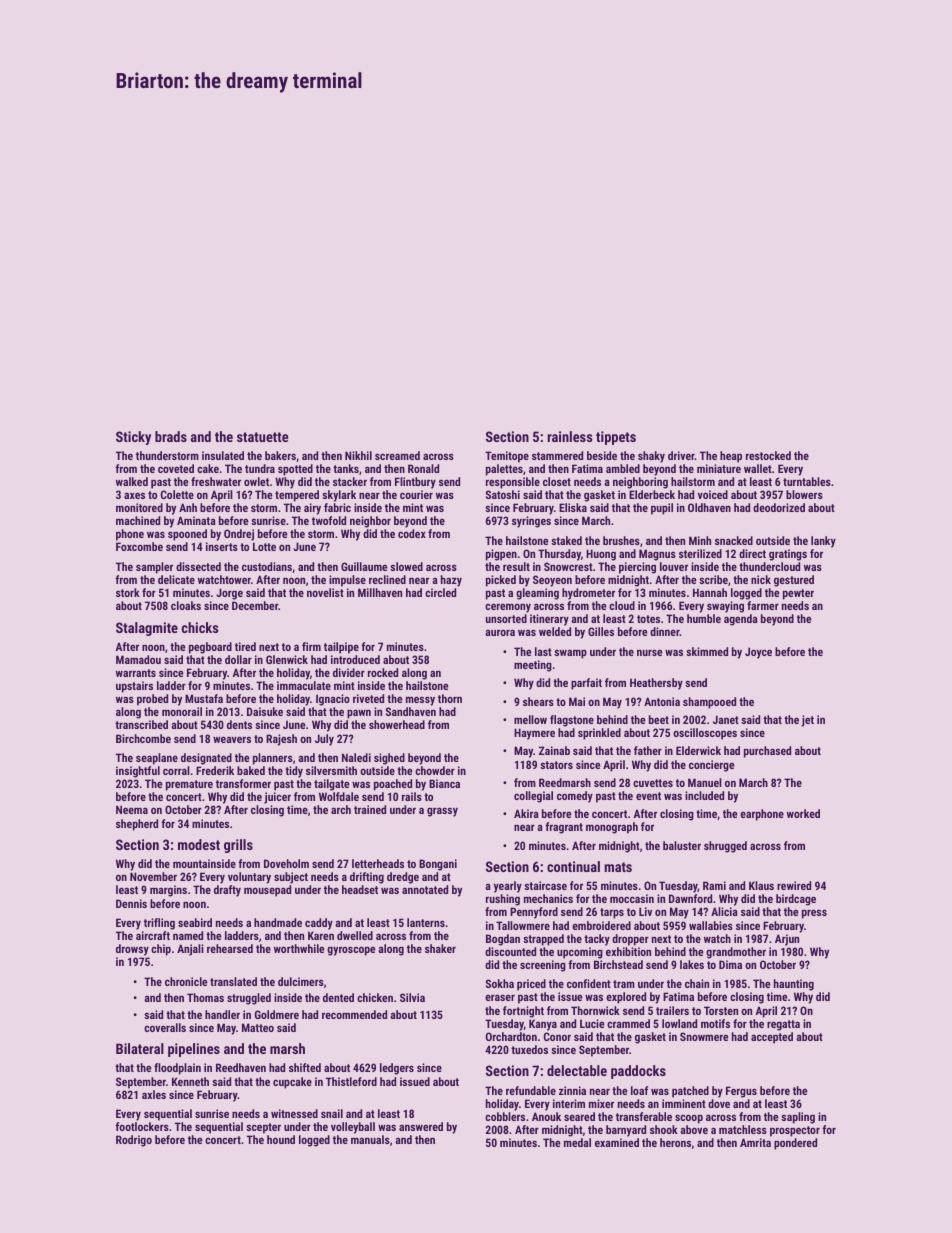 This page has height=1233, width=952. What do you see at coordinates (281, 1139) in the page?
I see `hound` at bounding box center [281, 1139].
